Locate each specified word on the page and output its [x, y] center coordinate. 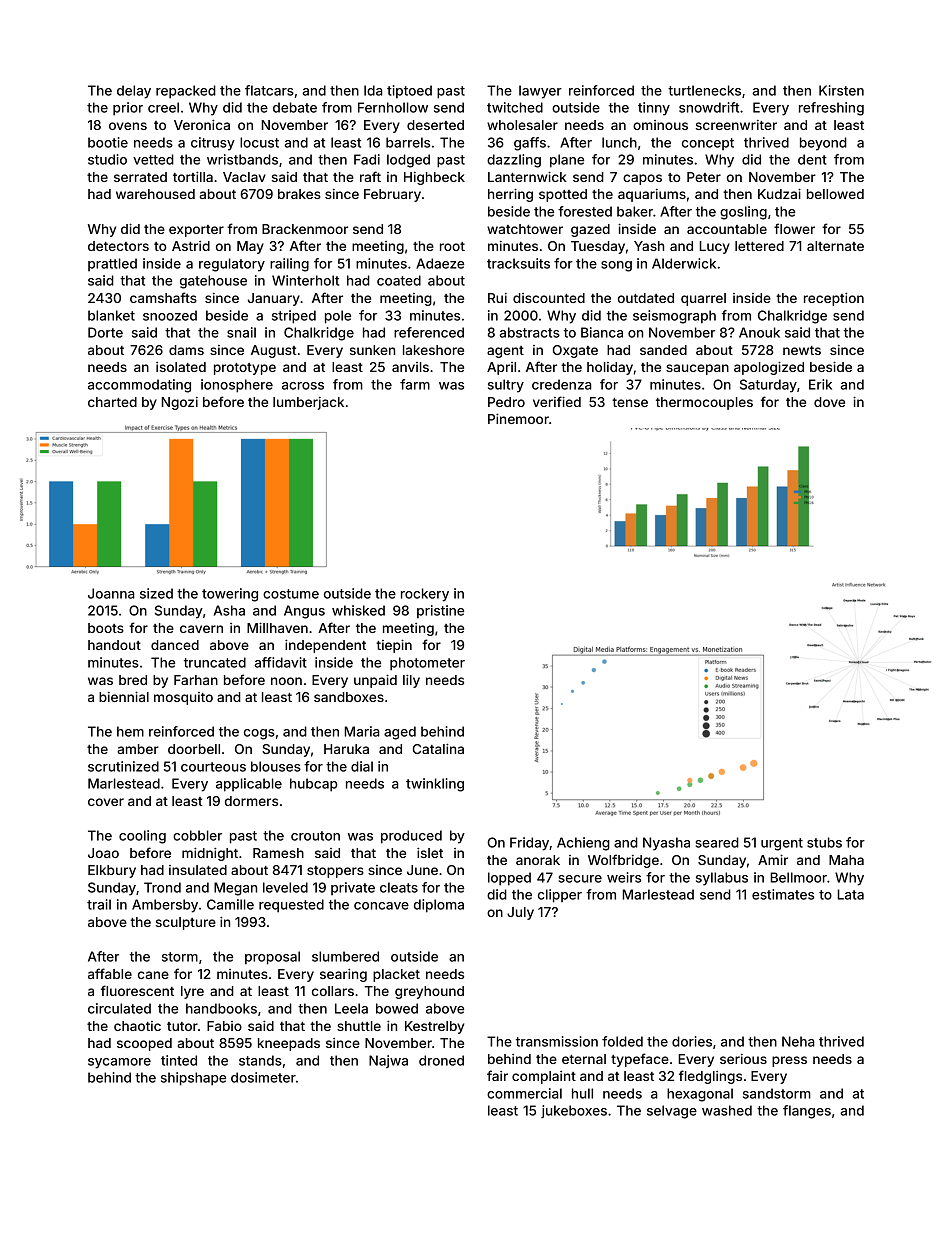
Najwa [388, 1061]
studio [107, 159]
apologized [769, 368]
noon [286, 681]
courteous [213, 767]
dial [362, 766]
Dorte [105, 332]
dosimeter [263, 1077]
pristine [440, 612]
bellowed [835, 194]
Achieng [583, 844]
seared [717, 842]
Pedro [506, 402]
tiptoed [409, 92]
